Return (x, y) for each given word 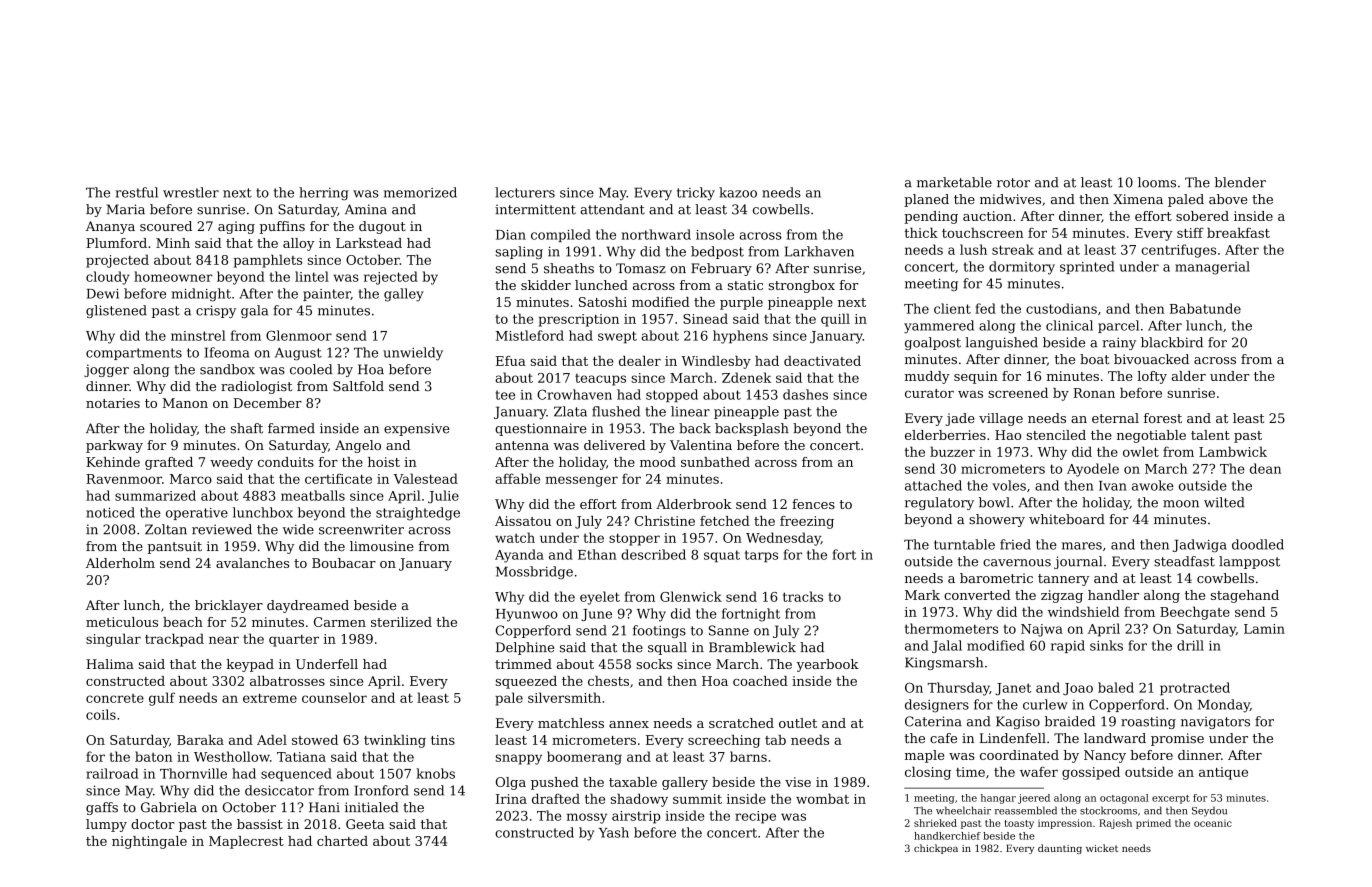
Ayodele (1093, 470)
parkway (114, 446)
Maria (126, 209)
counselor (334, 697)
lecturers (525, 192)
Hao (1008, 435)
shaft (247, 428)
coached (760, 681)
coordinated (1019, 755)
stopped (672, 395)
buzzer (952, 451)
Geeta (365, 824)
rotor (1013, 183)
